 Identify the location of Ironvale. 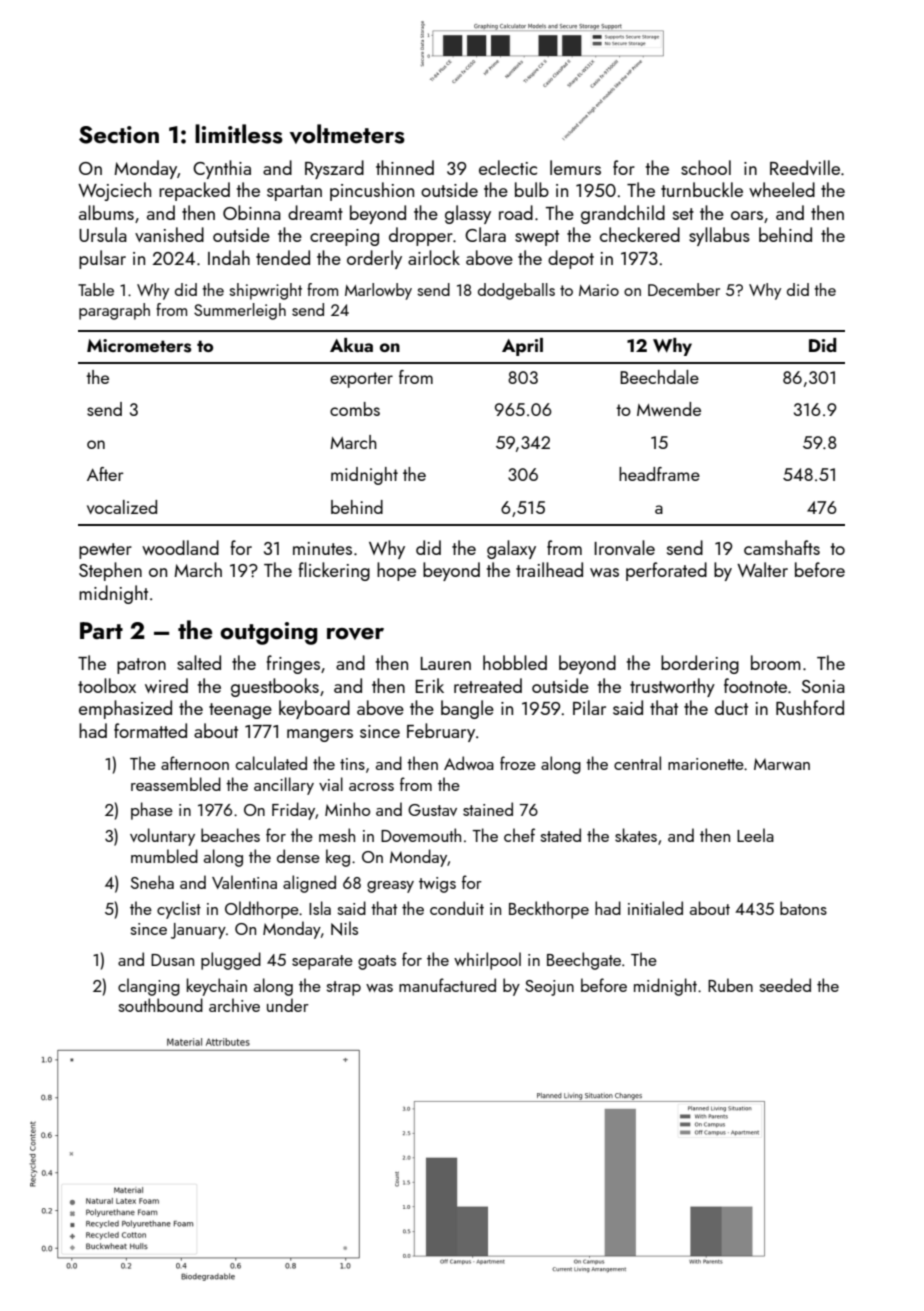
(624, 547).
